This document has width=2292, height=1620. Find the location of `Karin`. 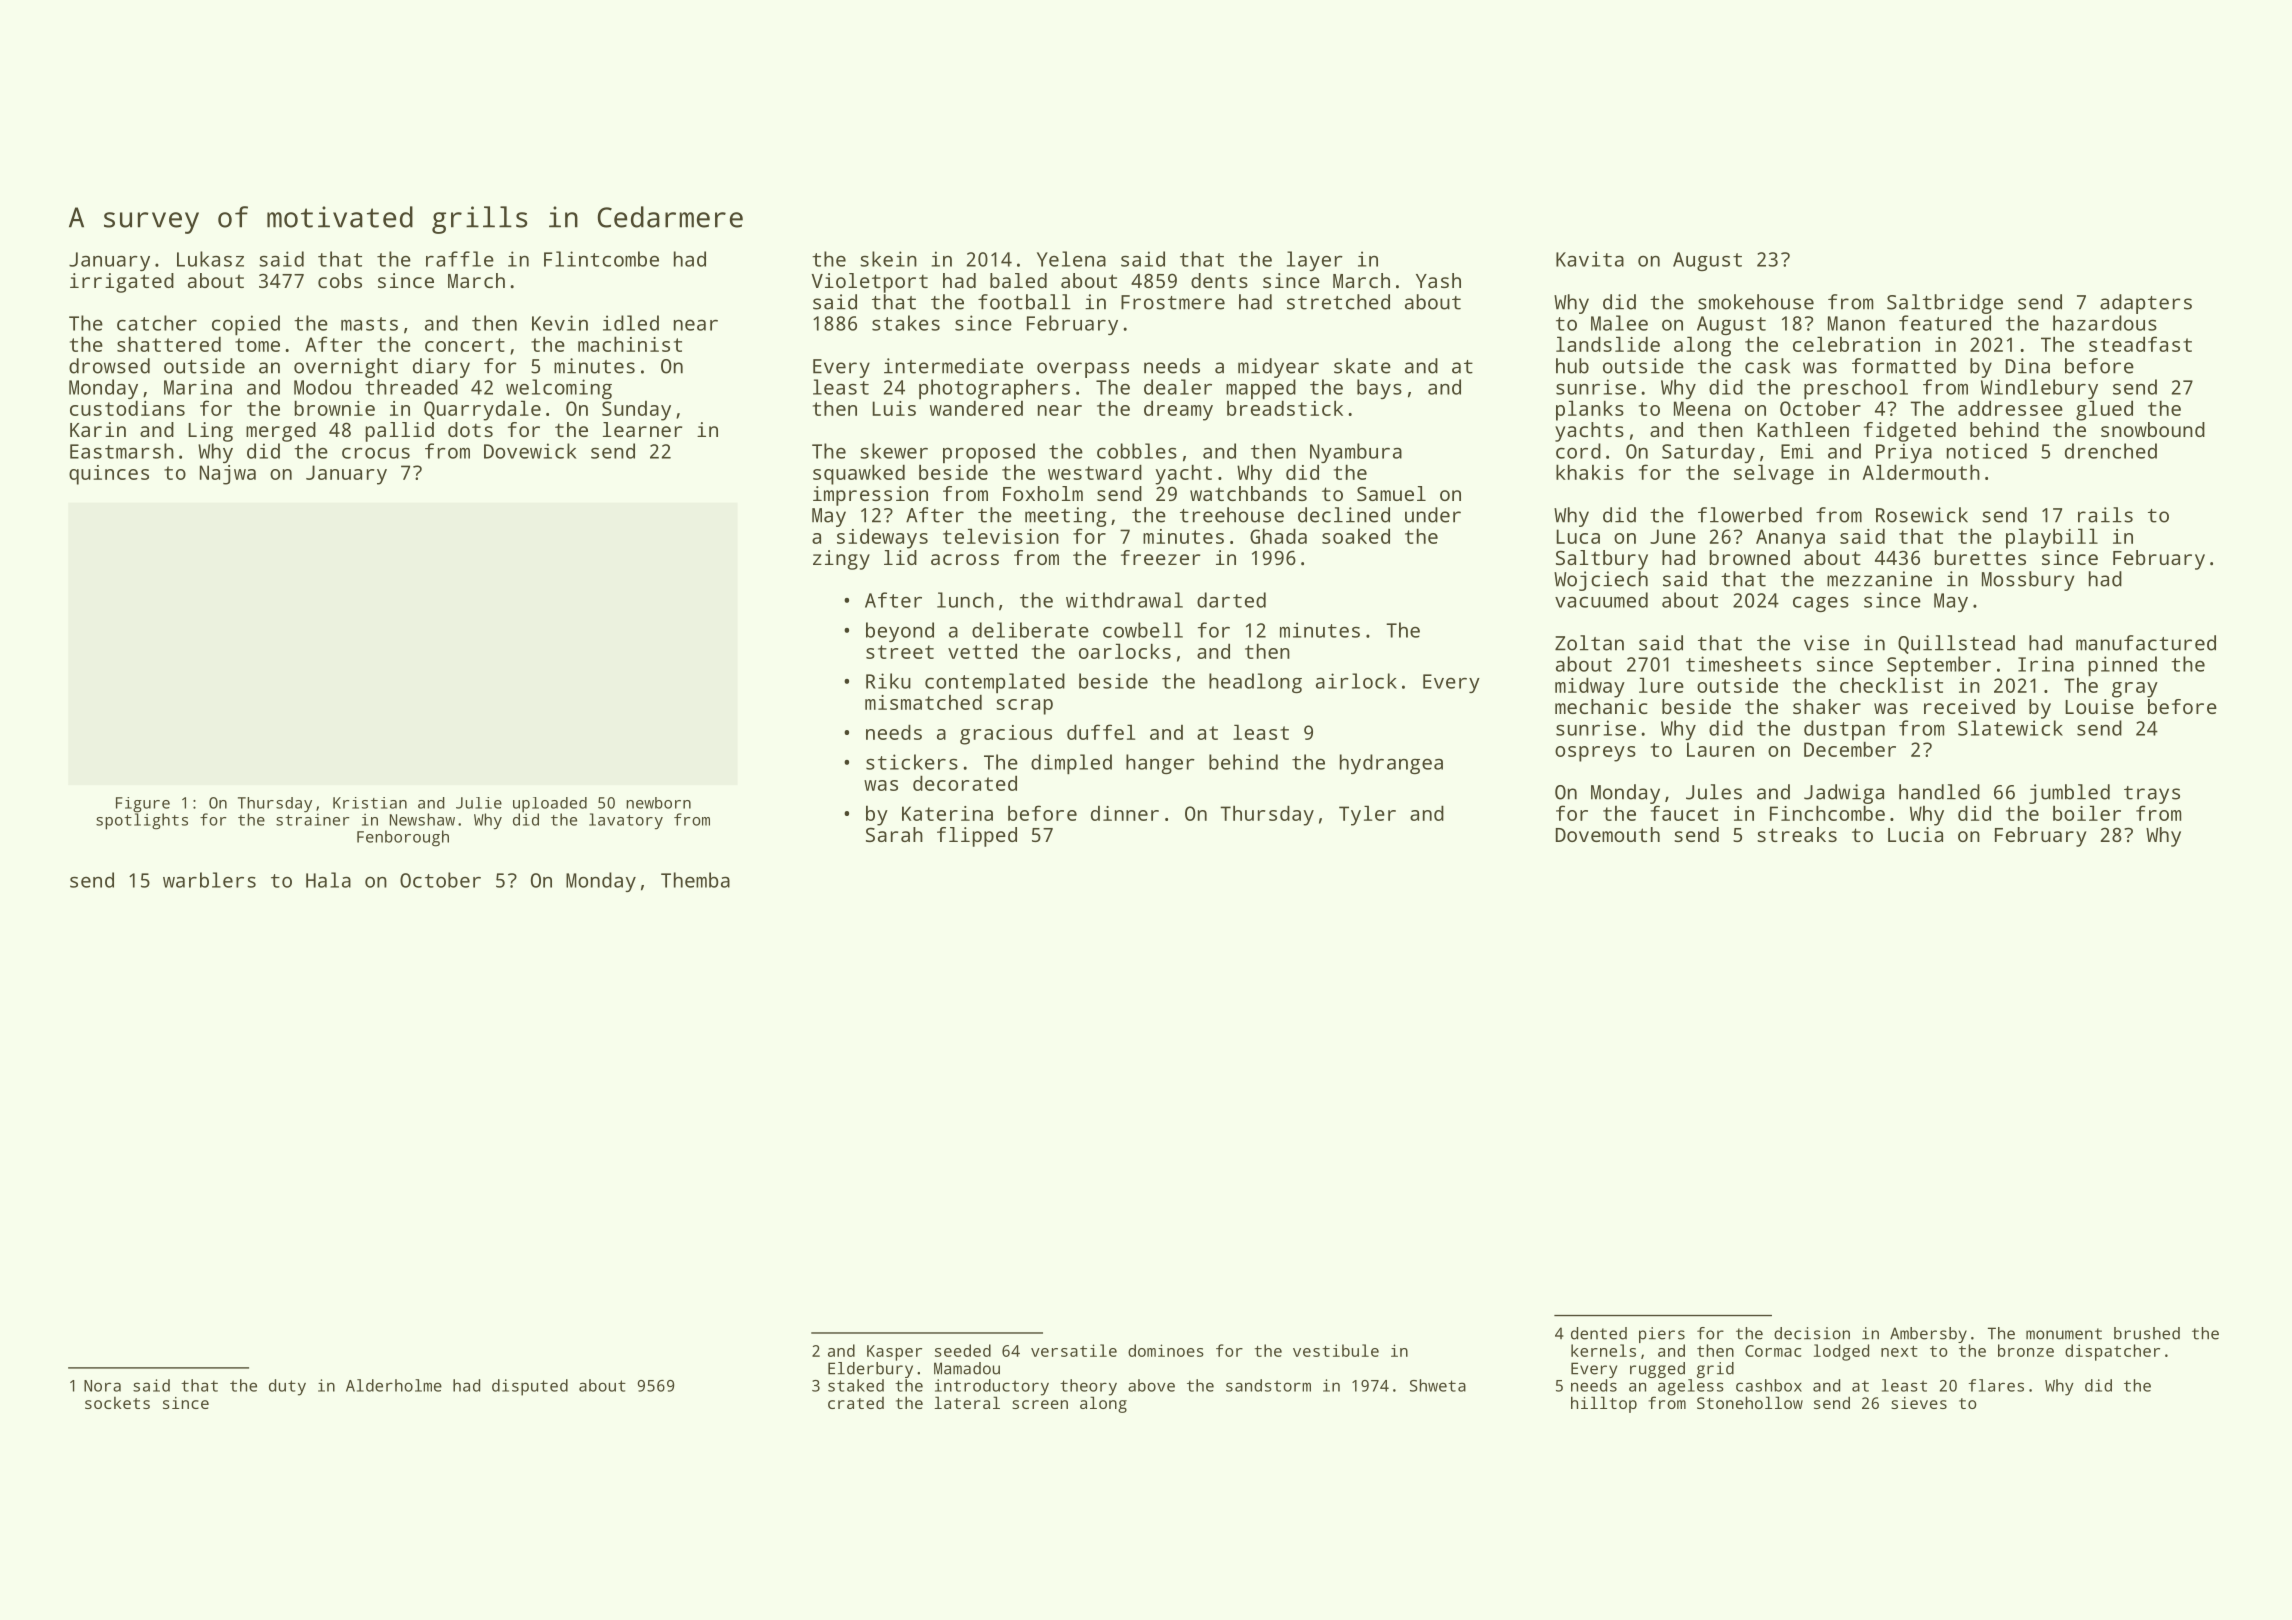

Karin is located at coordinates (98, 429).
